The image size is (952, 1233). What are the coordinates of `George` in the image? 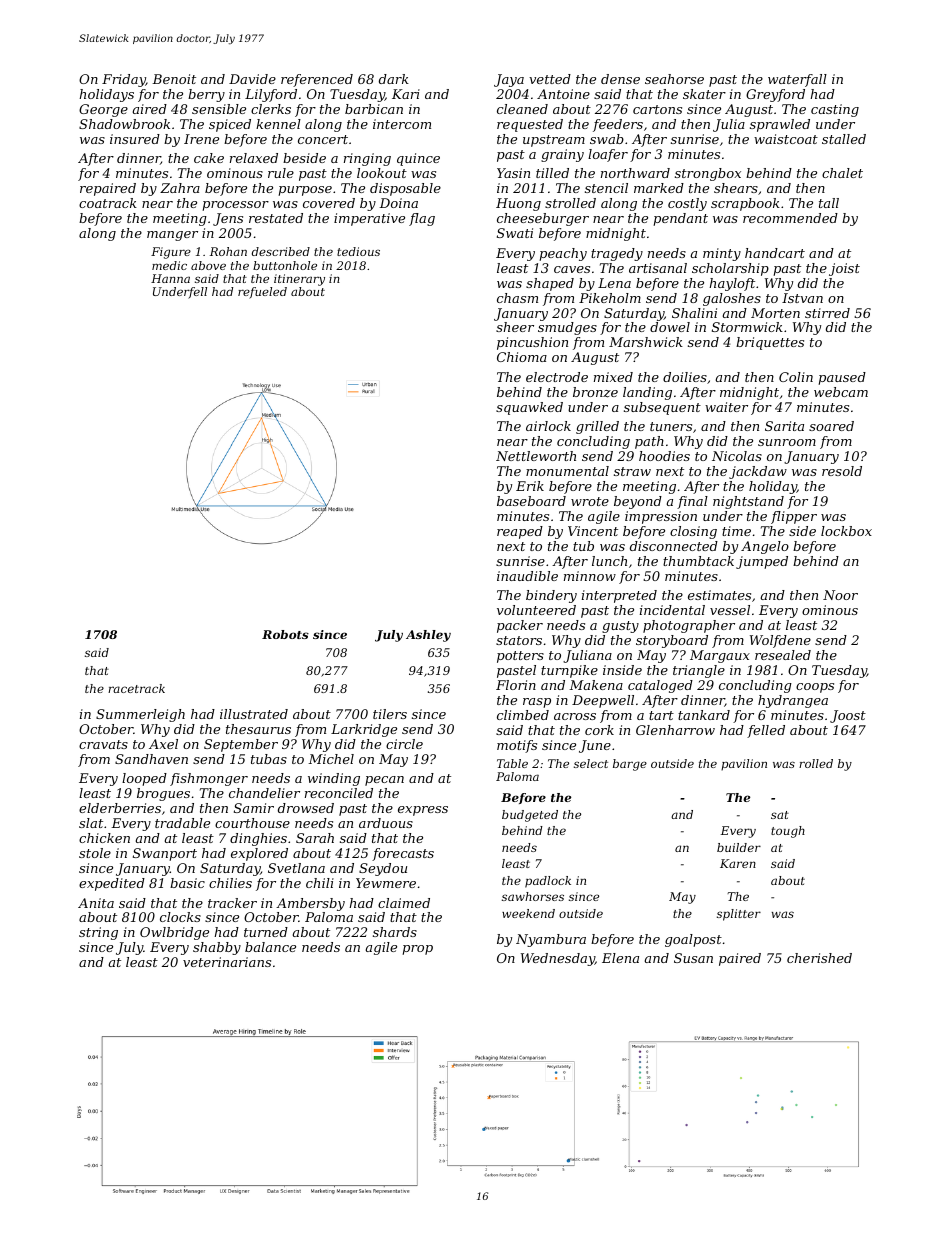 It's located at (103, 110).
